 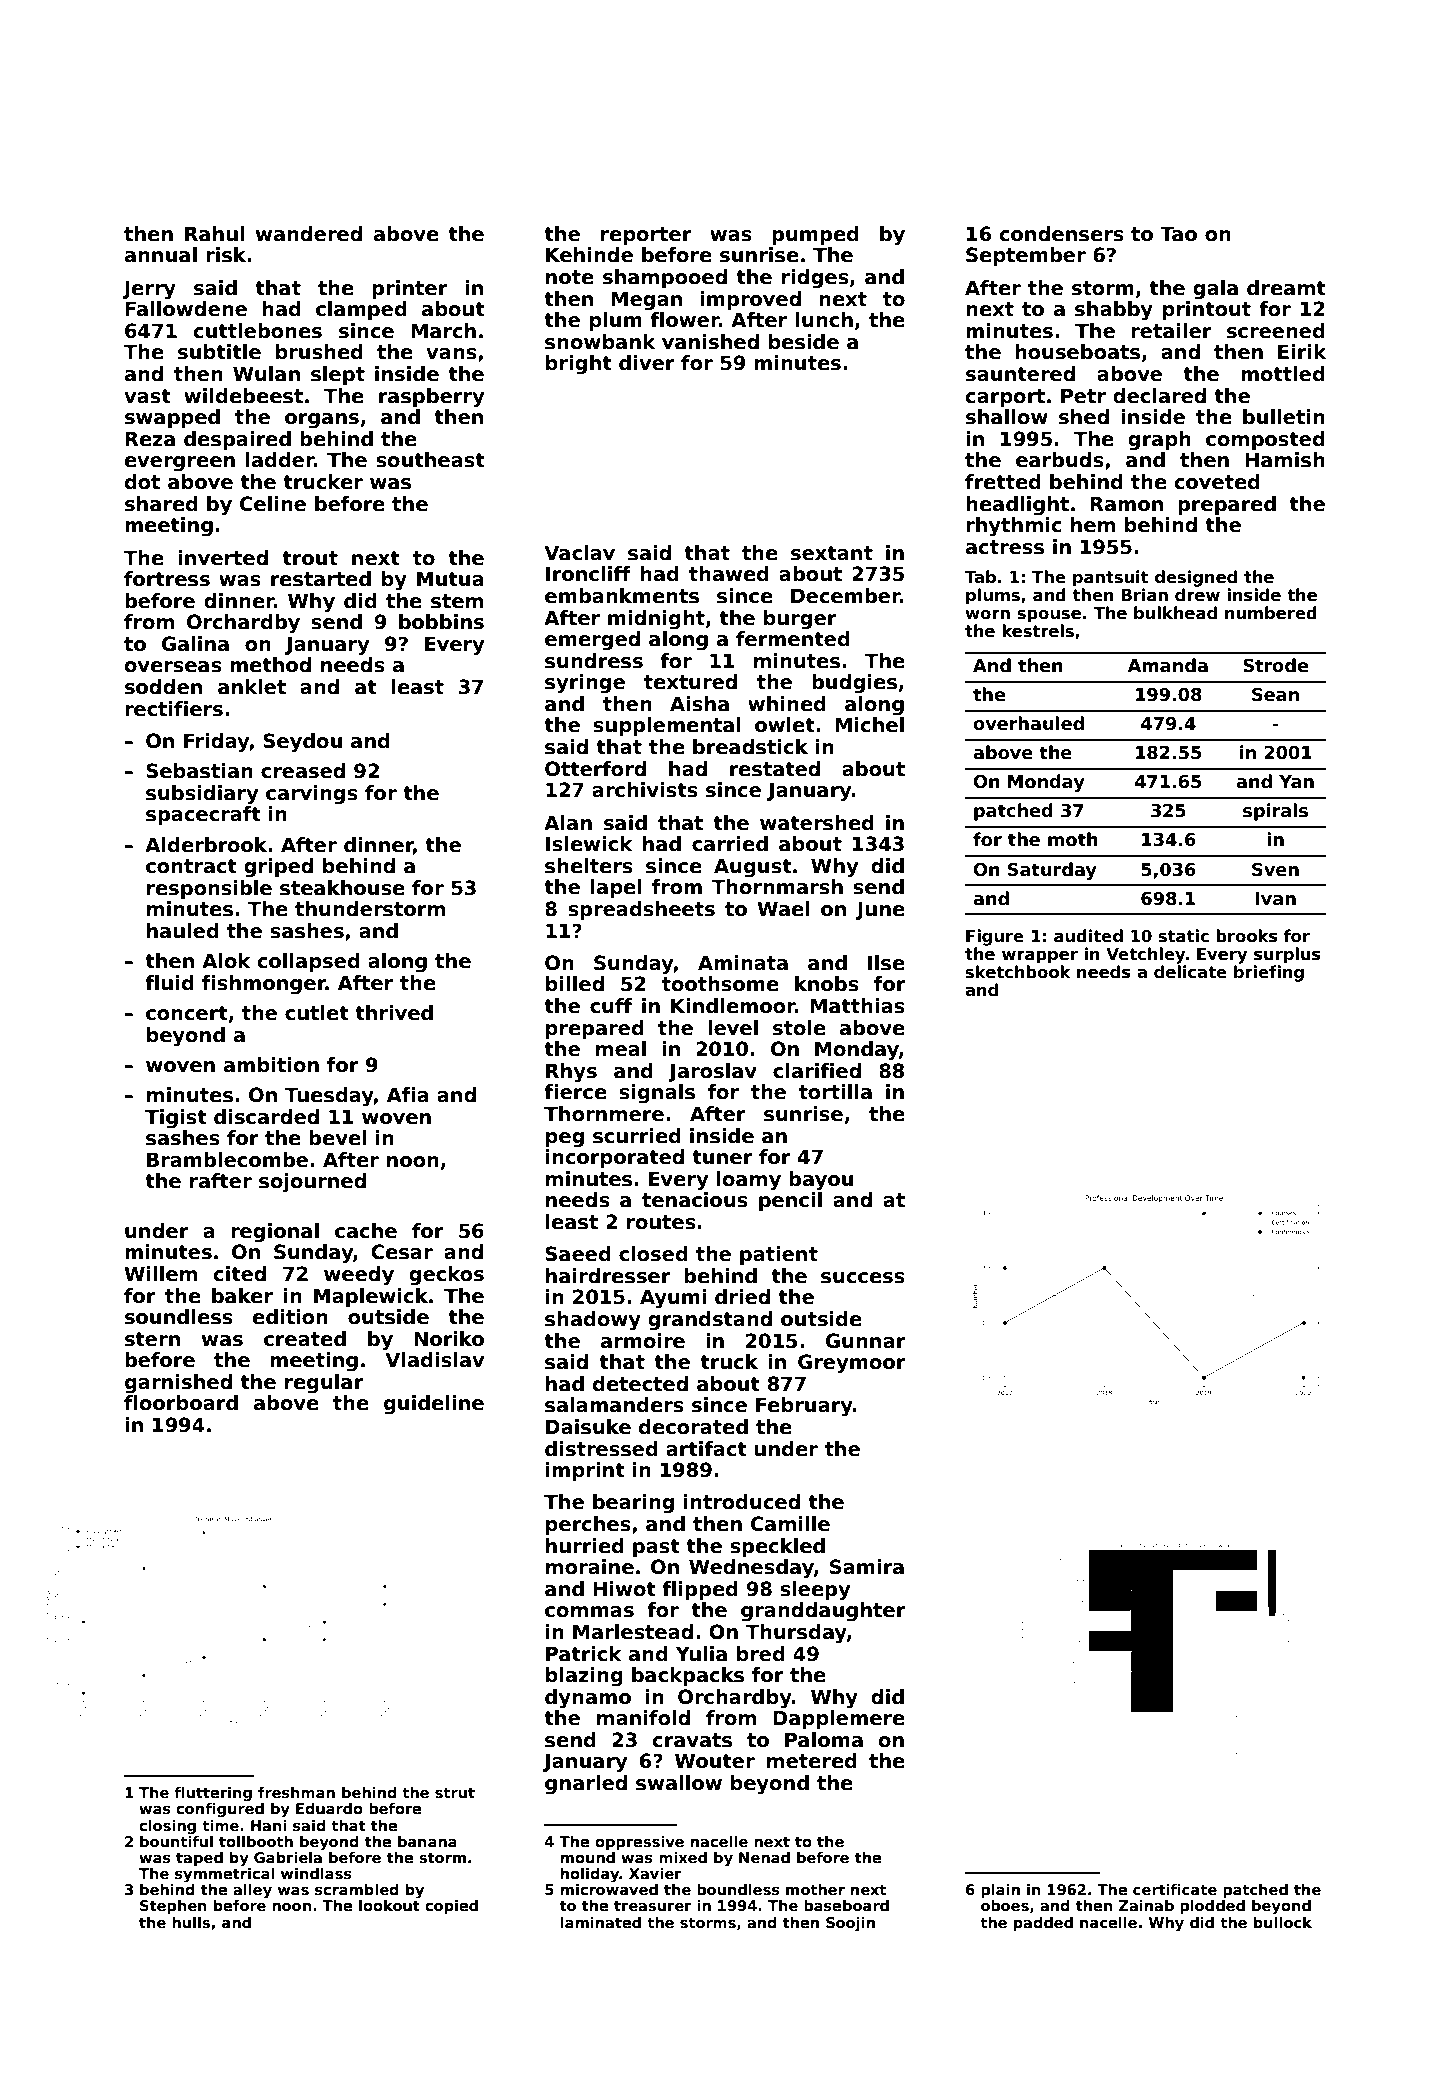 I want to click on stern, so click(x=152, y=1339).
